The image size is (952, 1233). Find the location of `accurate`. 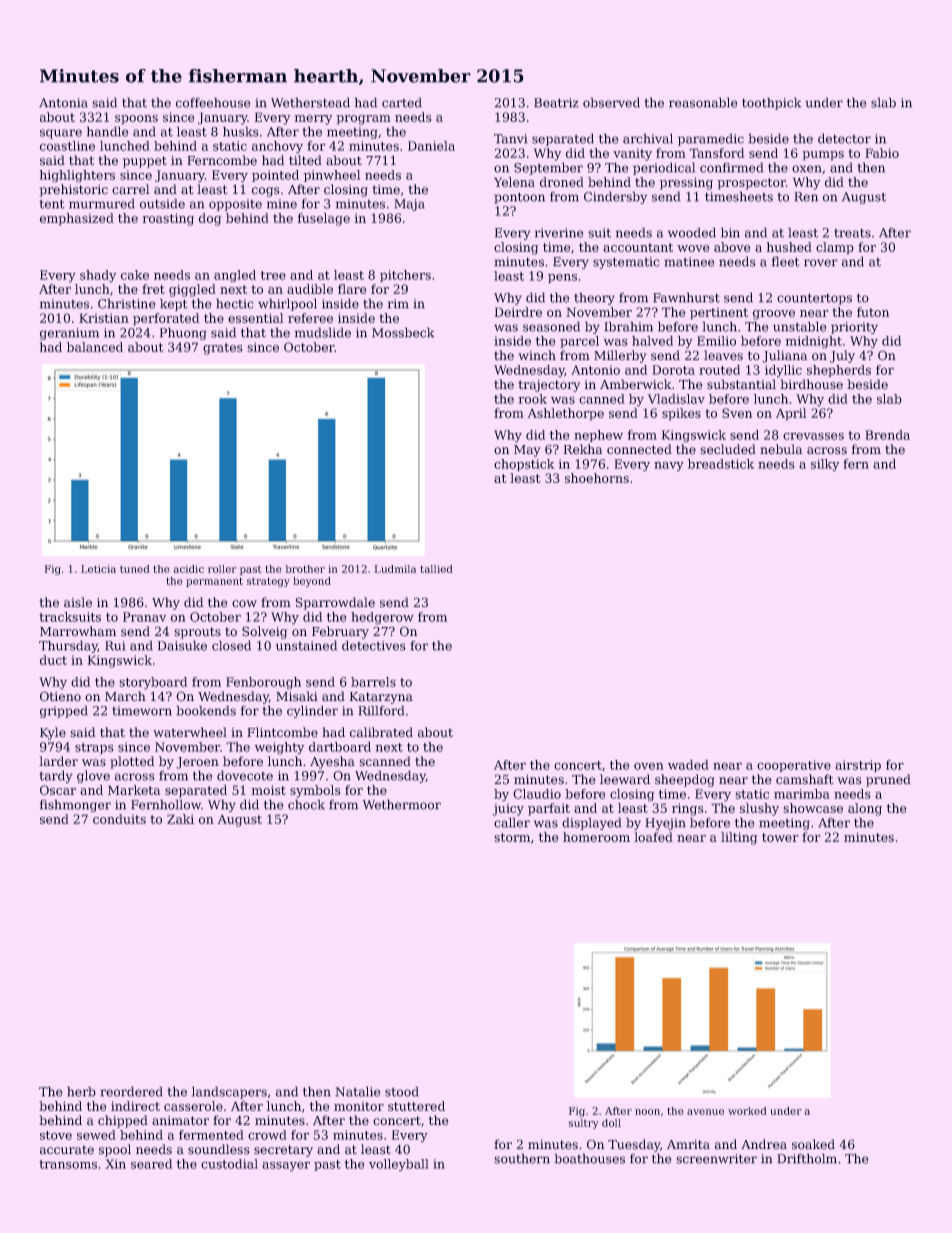

accurate is located at coordinates (67, 1150).
